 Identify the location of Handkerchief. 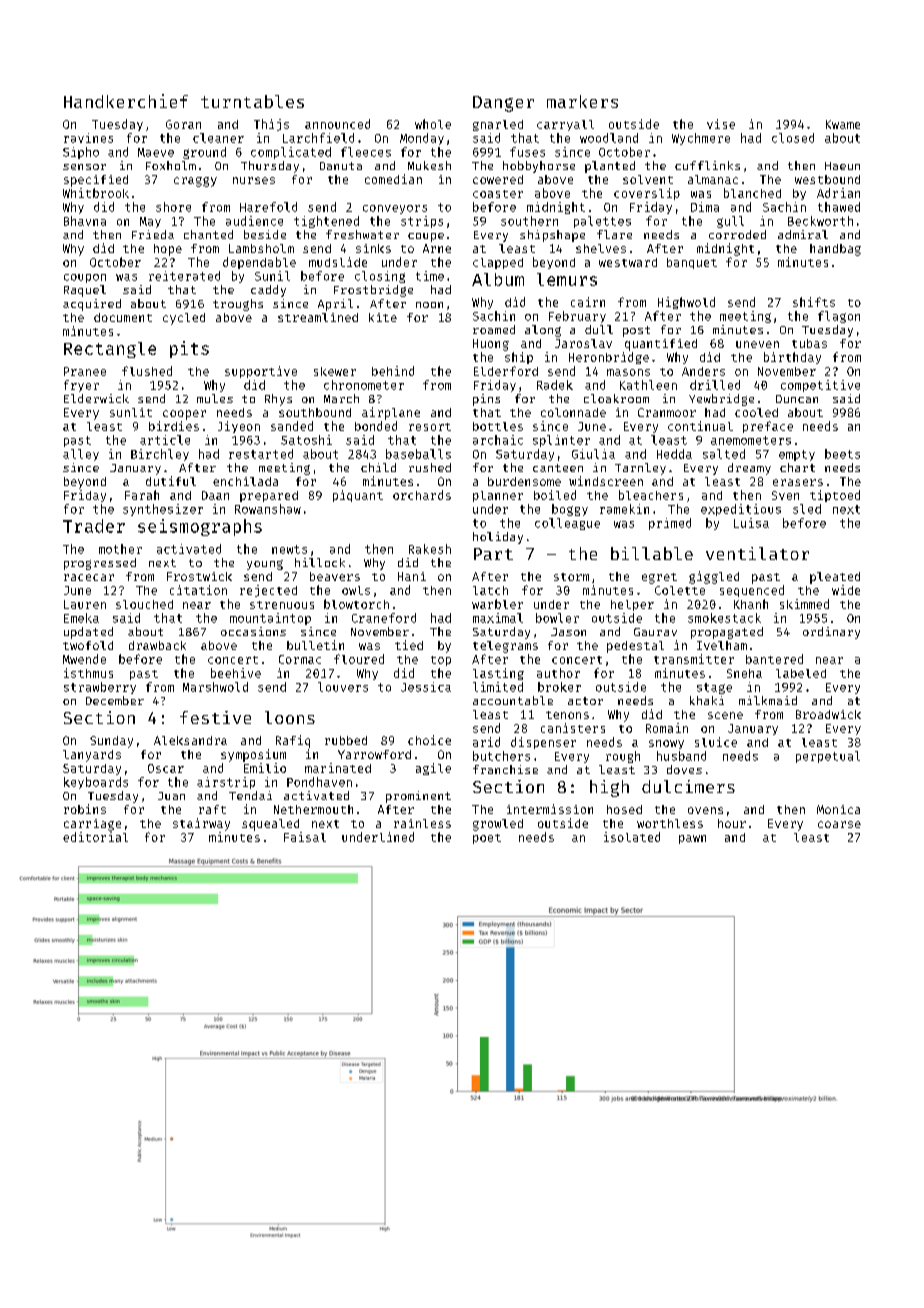
(126, 101).
